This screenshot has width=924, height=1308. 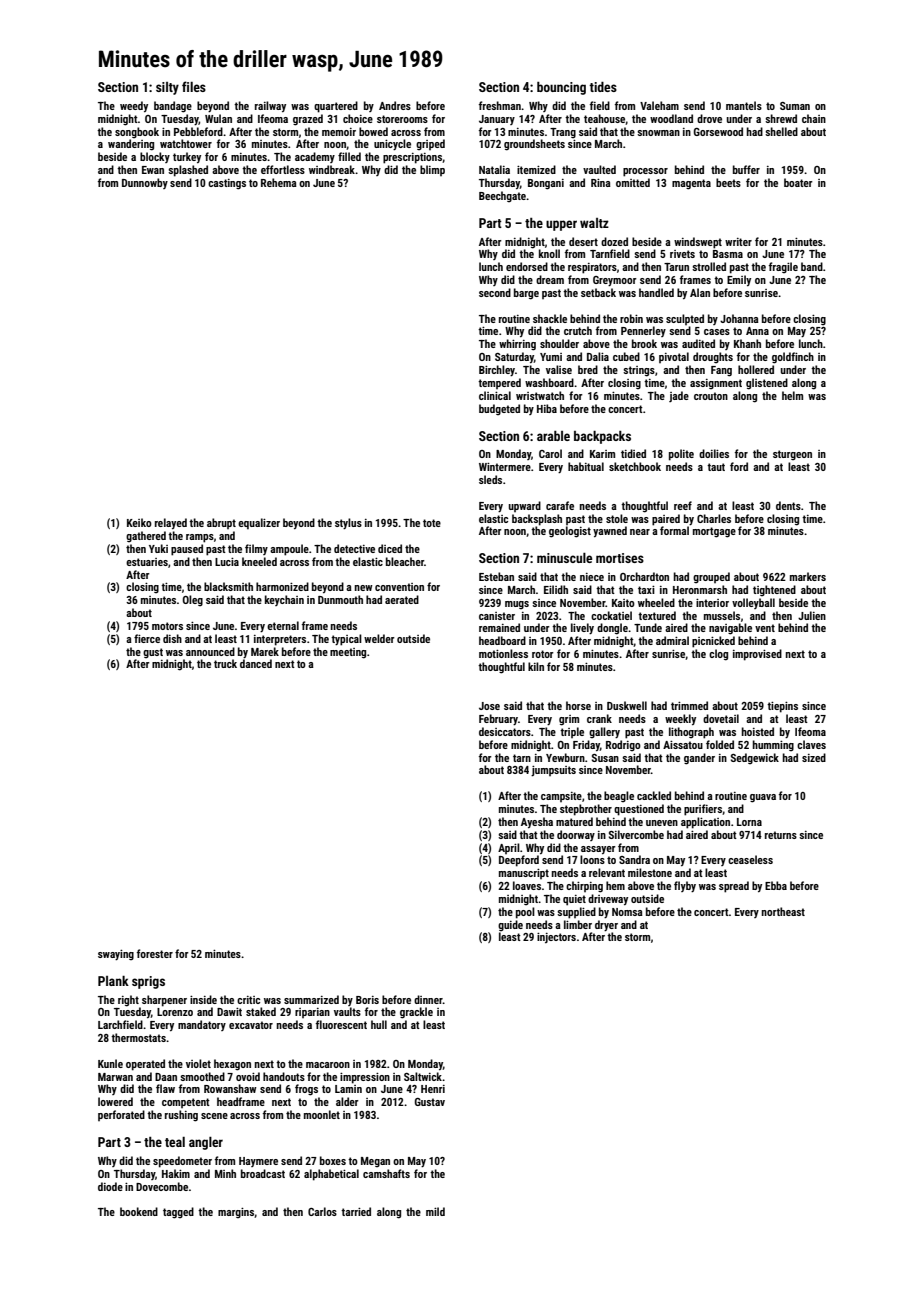 What do you see at coordinates (500, 105) in the screenshot?
I see `freshman` at bounding box center [500, 105].
